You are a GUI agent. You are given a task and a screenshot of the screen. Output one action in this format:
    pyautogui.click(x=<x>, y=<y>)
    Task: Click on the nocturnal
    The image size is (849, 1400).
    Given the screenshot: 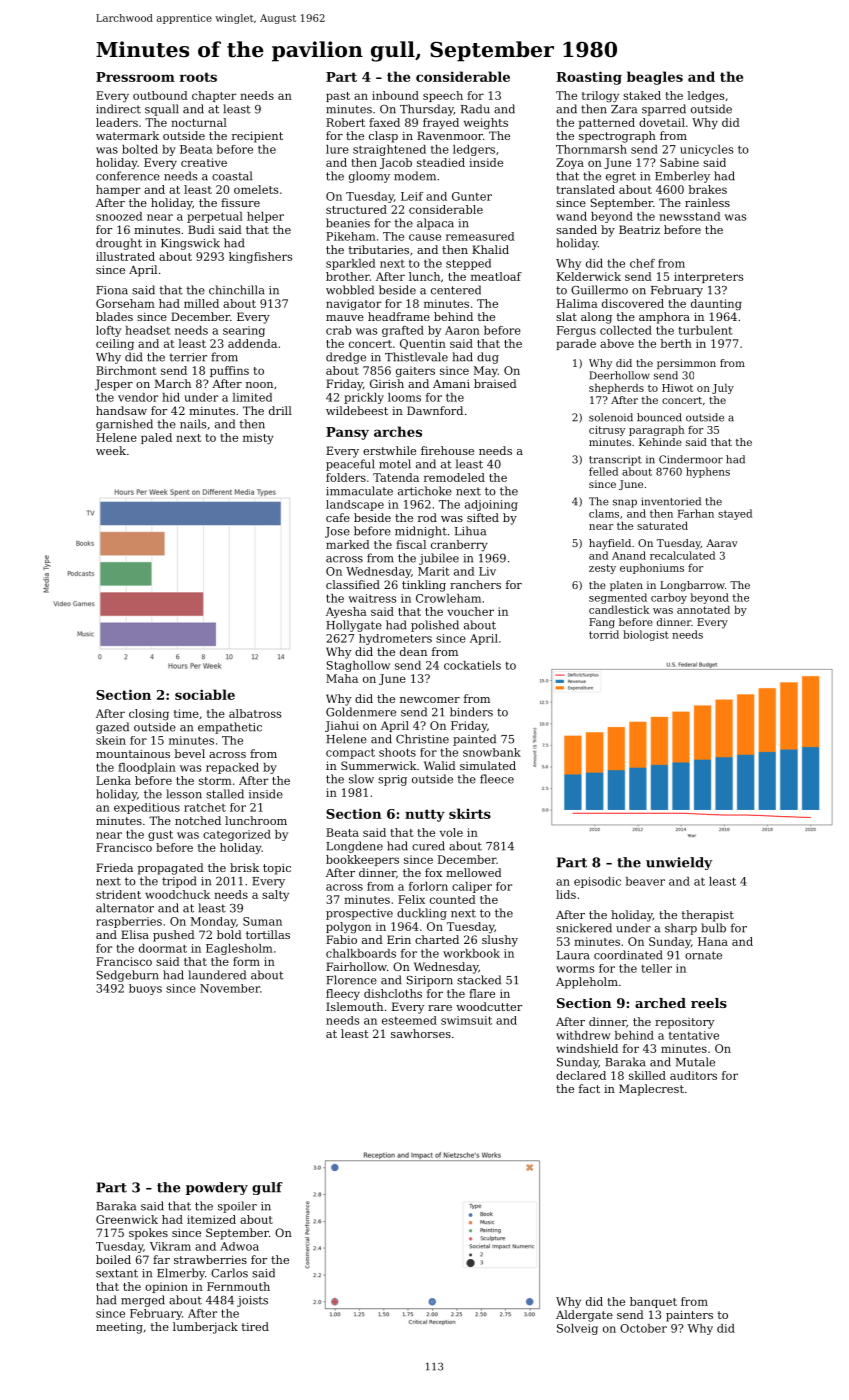 What is the action you would take?
    pyautogui.click(x=199, y=122)
